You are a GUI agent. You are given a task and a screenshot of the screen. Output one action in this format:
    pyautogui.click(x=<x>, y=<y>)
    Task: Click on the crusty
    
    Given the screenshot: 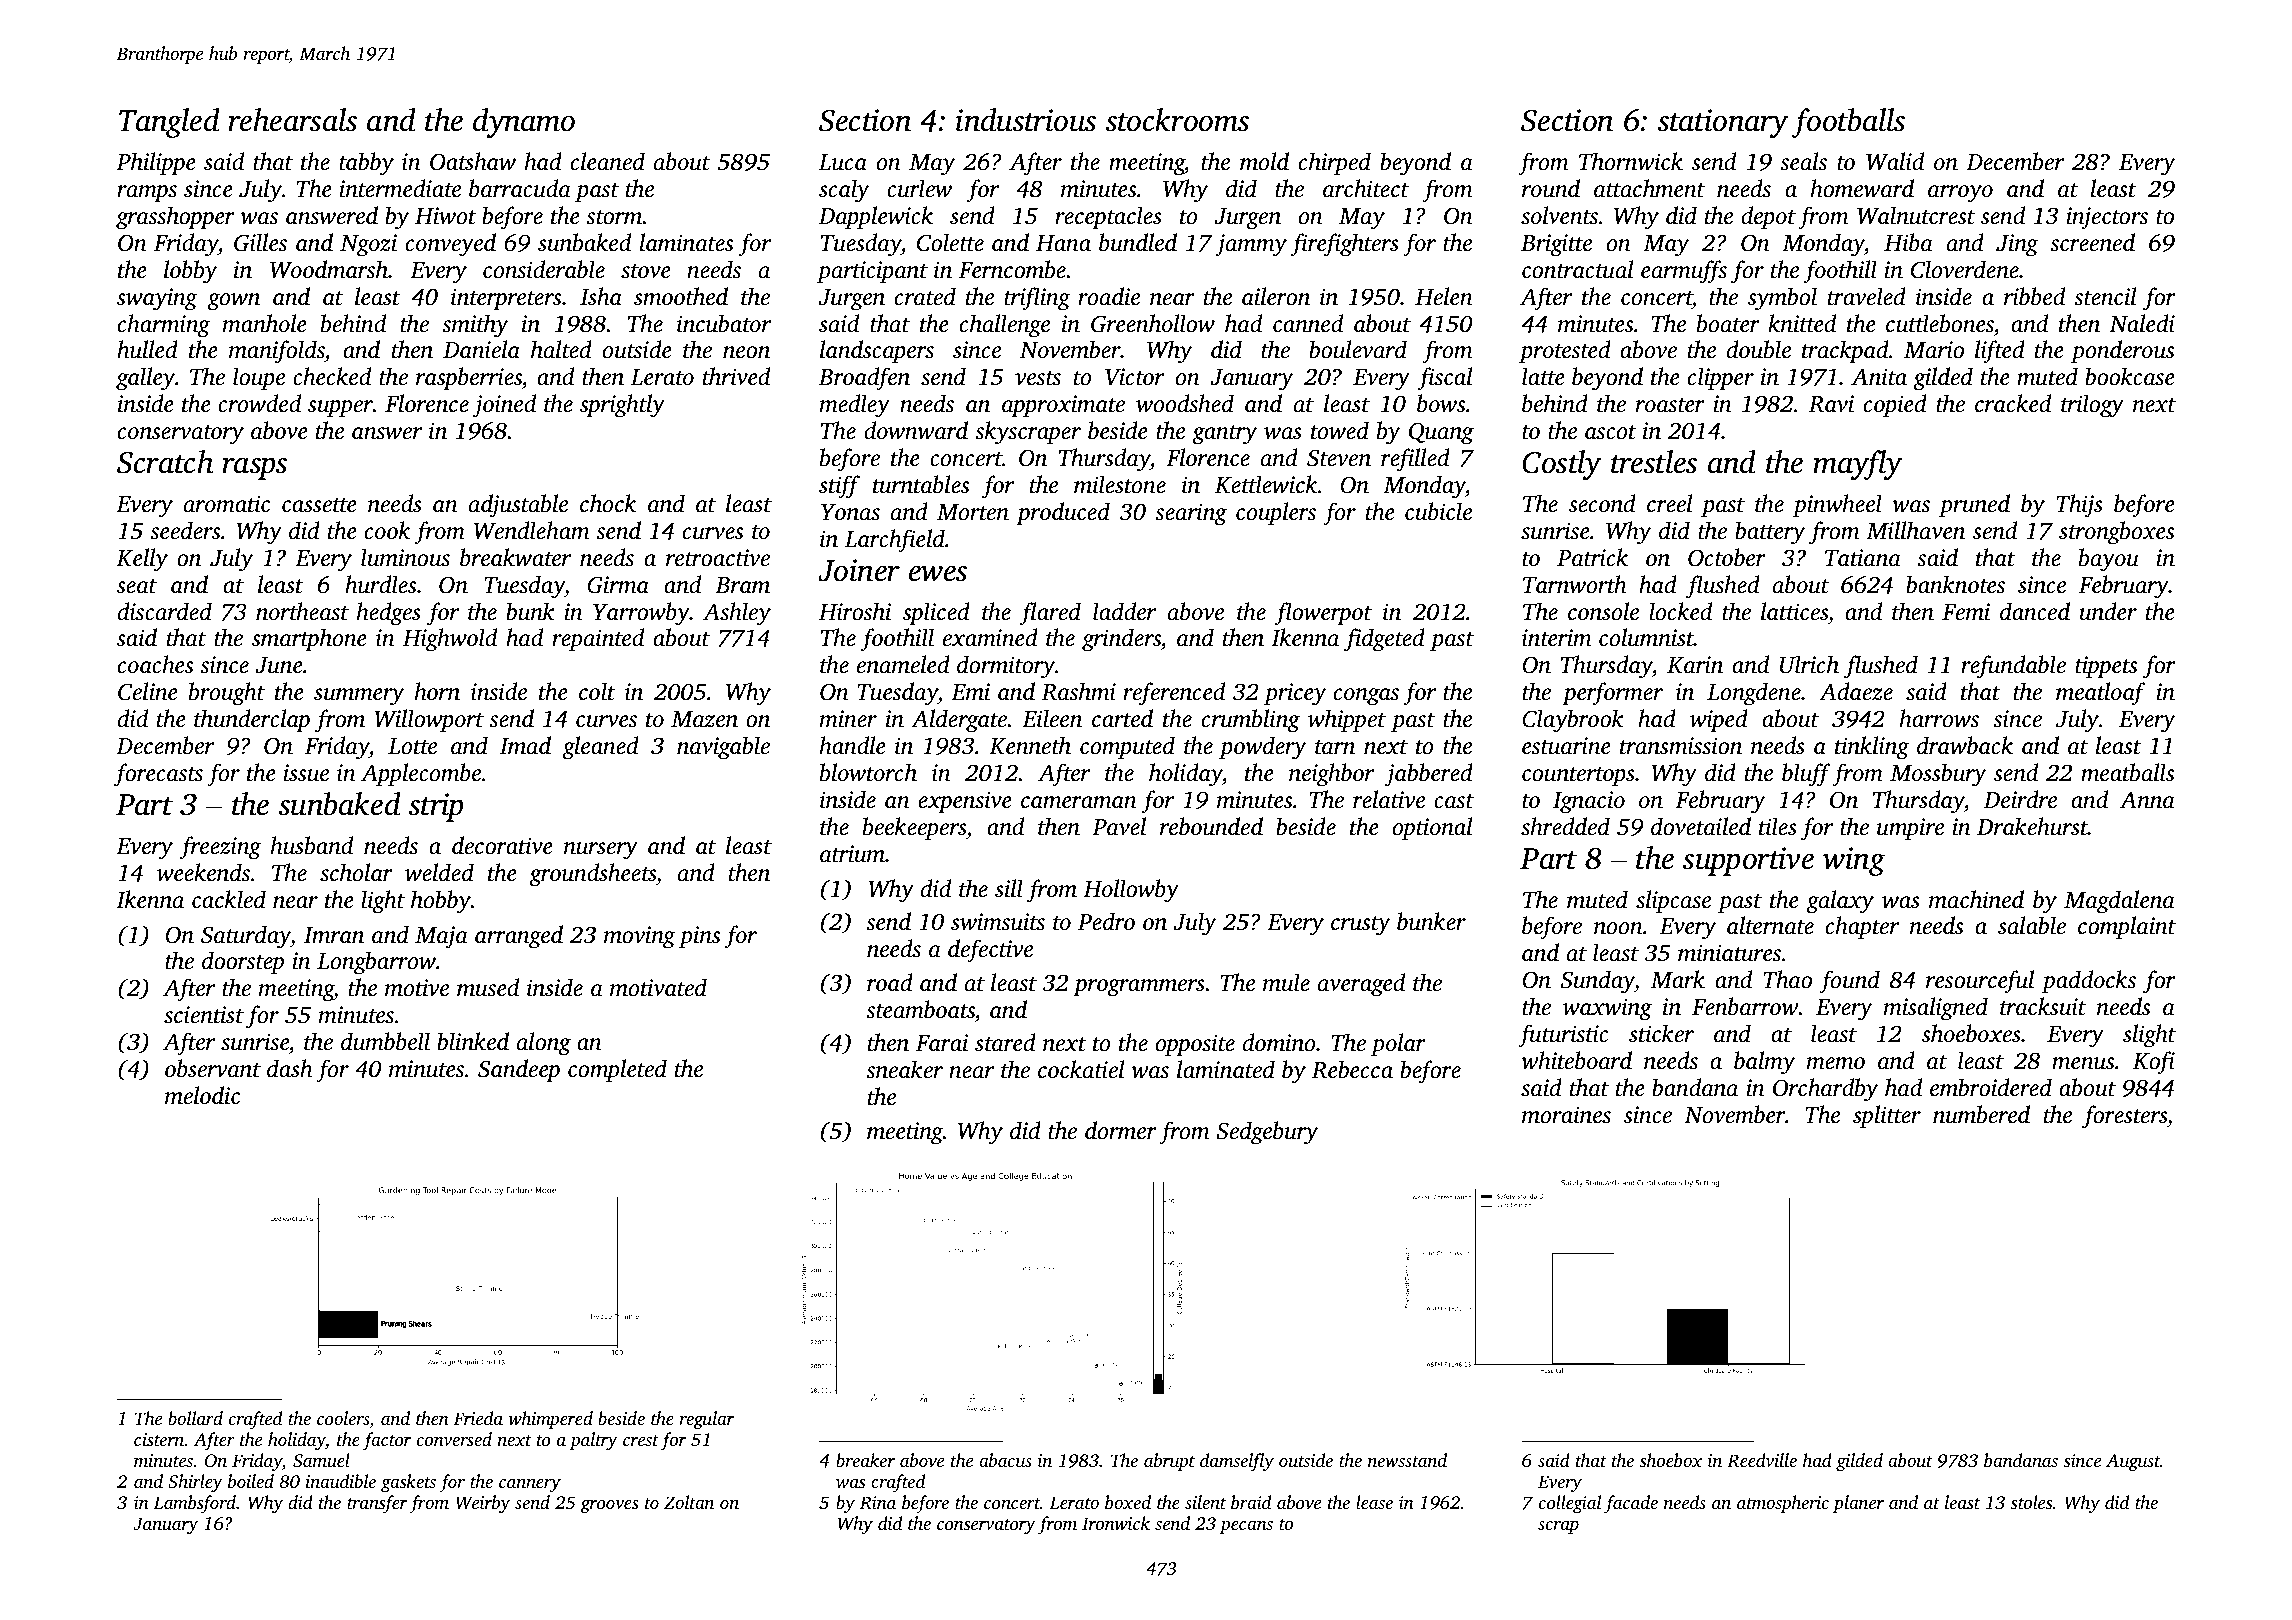 What is the action you would take?
    pyautogui.click(x=1361, y=926)
